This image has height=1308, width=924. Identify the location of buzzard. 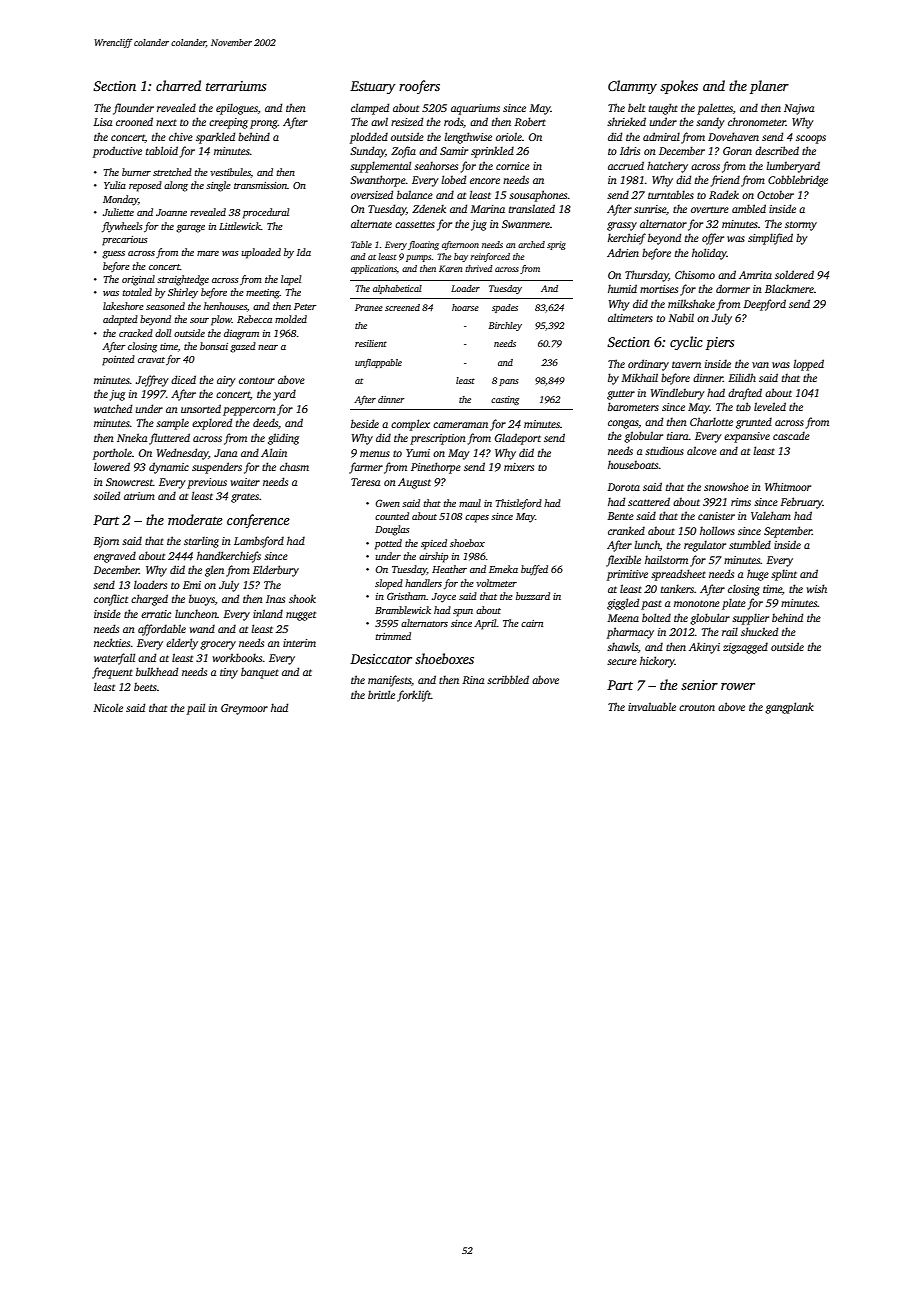
(533, 596).
